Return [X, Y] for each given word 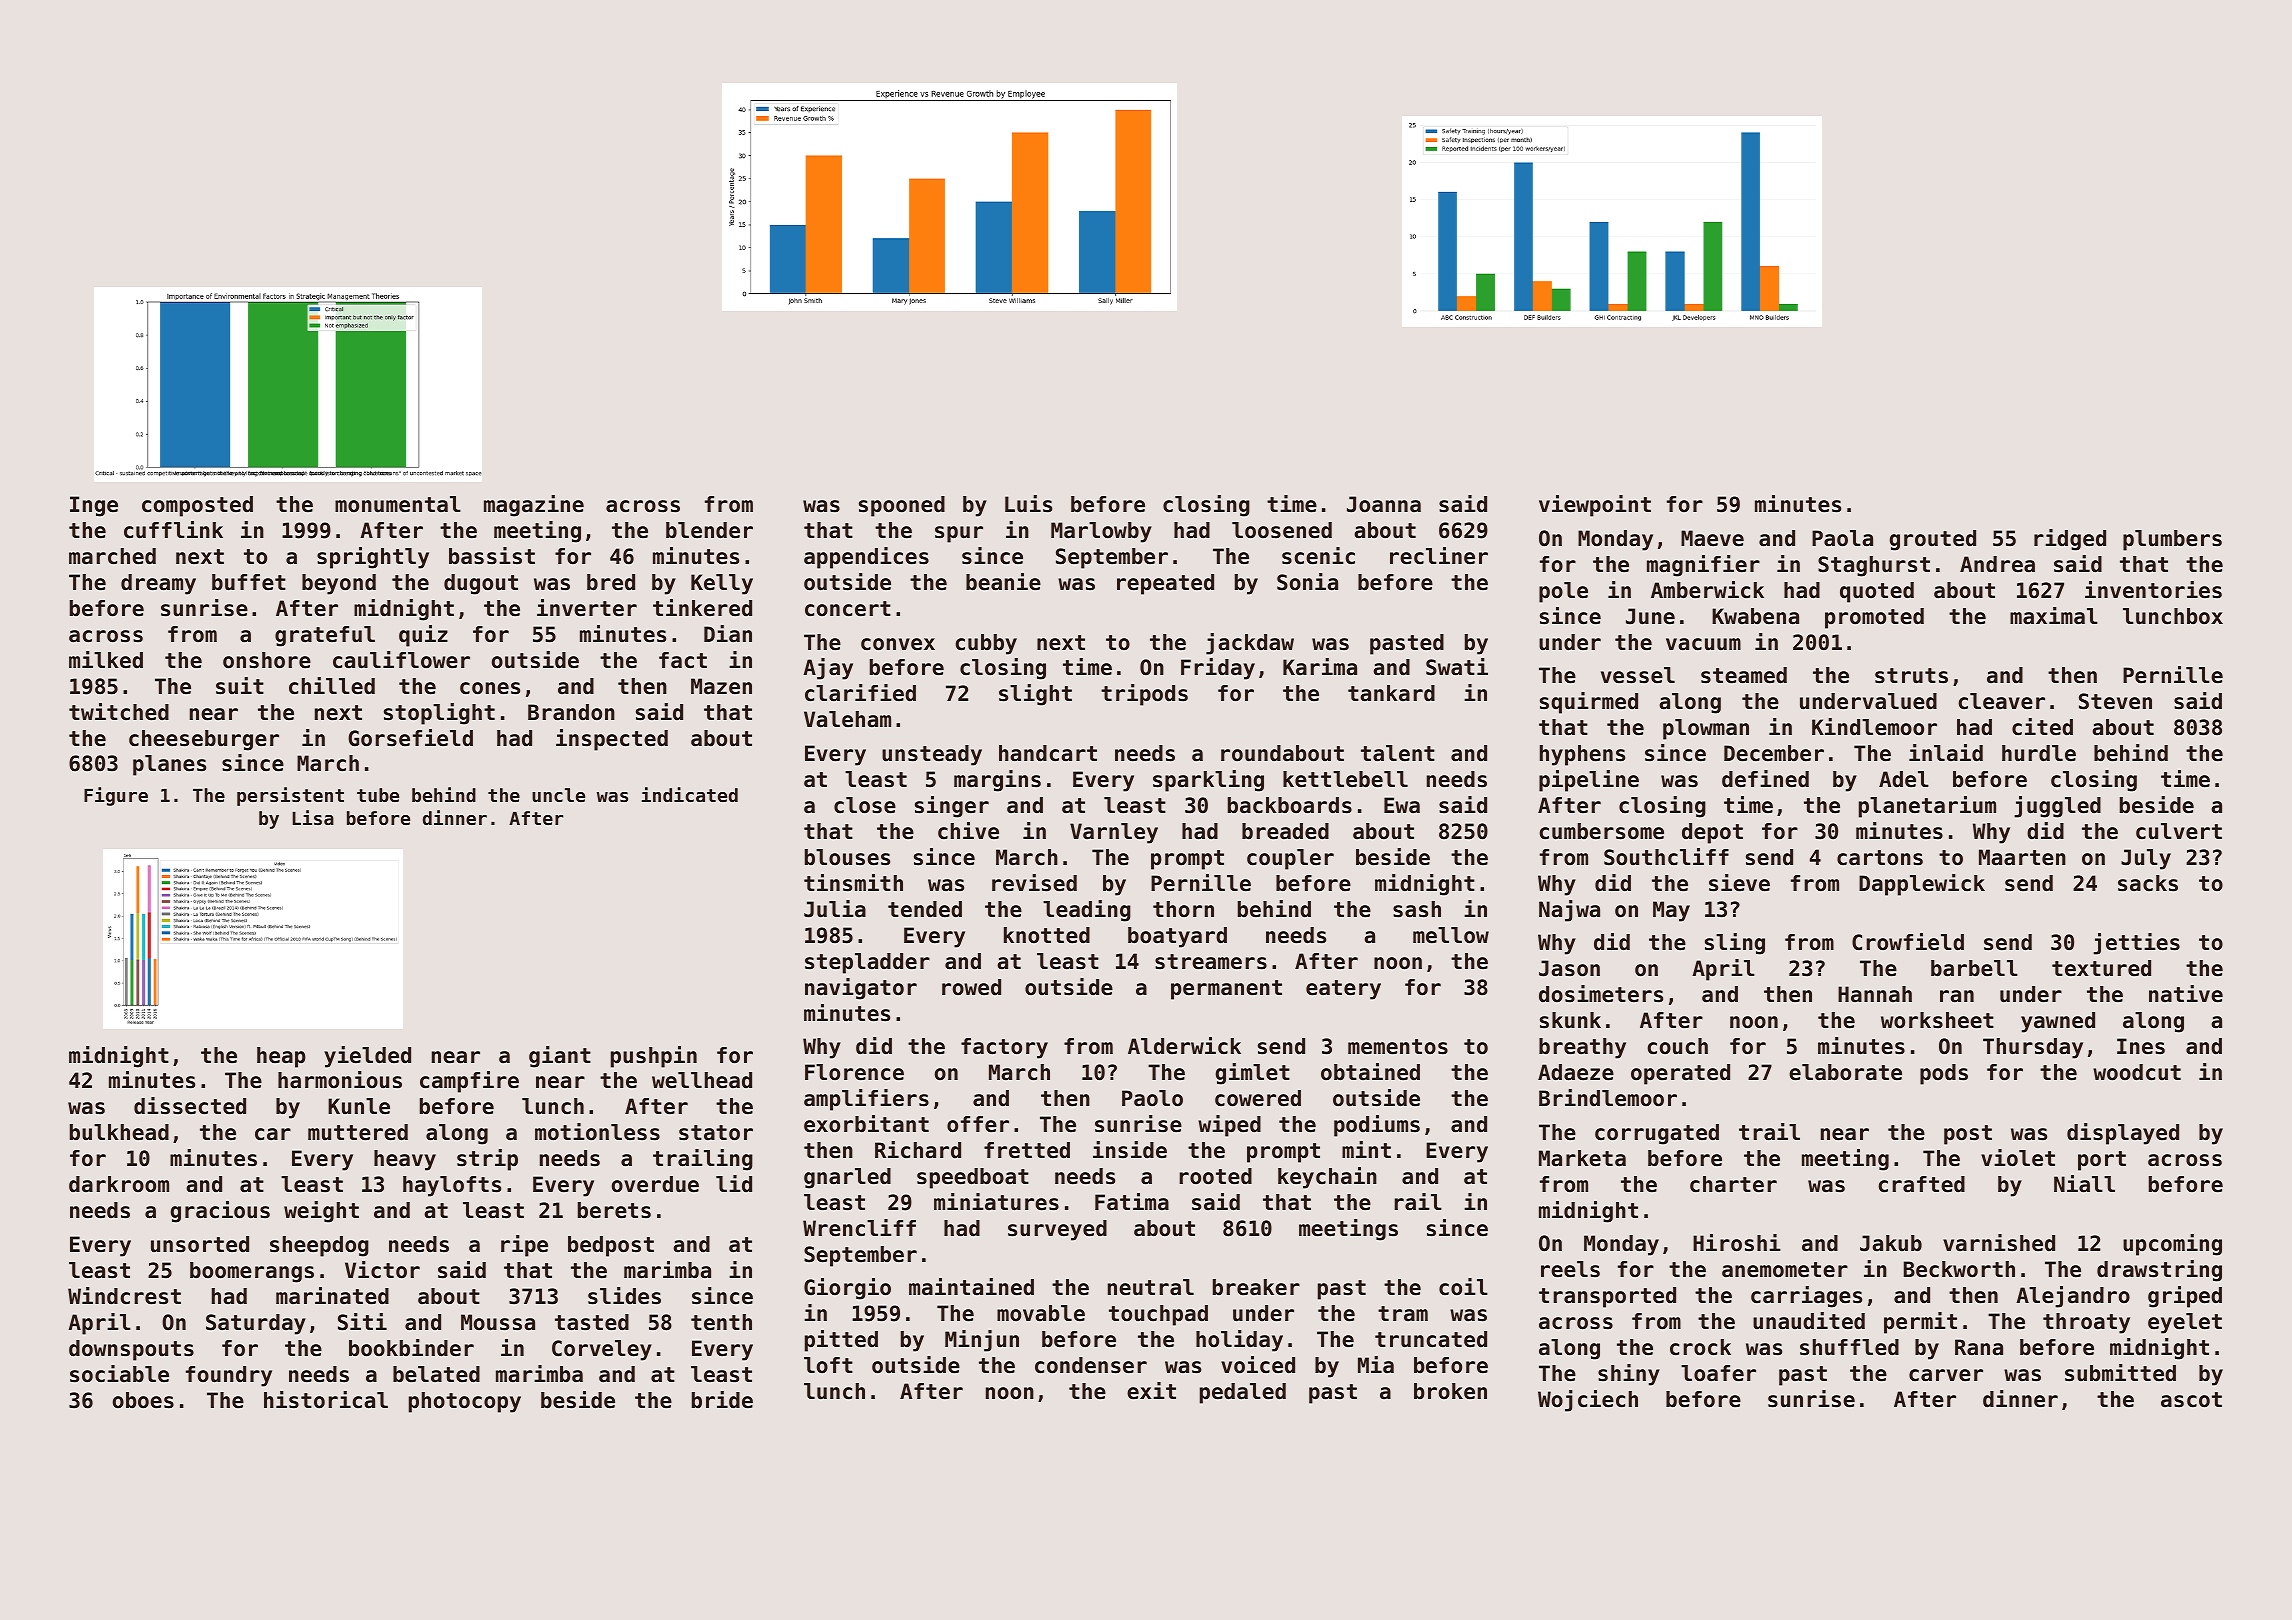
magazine [534, 506]
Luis [1028, 504]
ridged [2070, 540]
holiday [1239, 1341]
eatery [1343, 990]
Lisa [313, 817]
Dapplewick [1922, 885]
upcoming [2172, 1245]
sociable [119, 1374]
